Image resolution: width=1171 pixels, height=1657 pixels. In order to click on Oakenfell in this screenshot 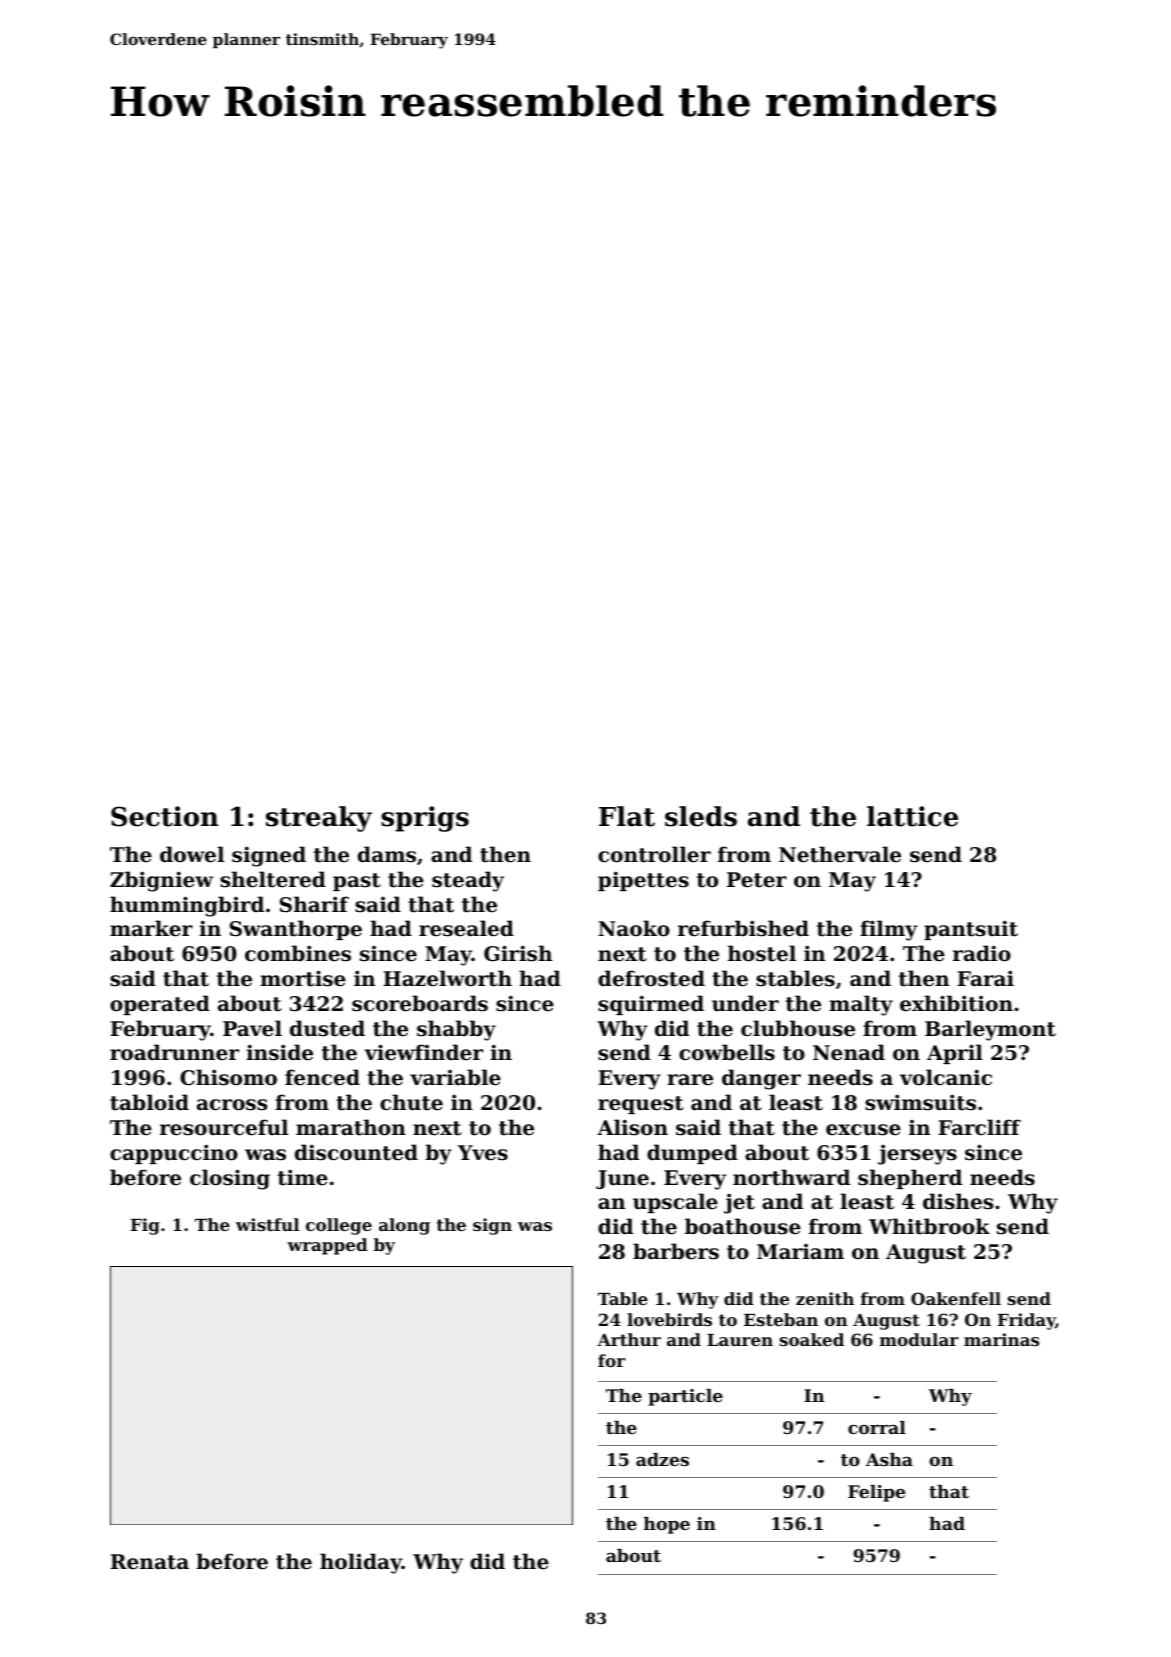, I will do `click(956, 1298)`.
